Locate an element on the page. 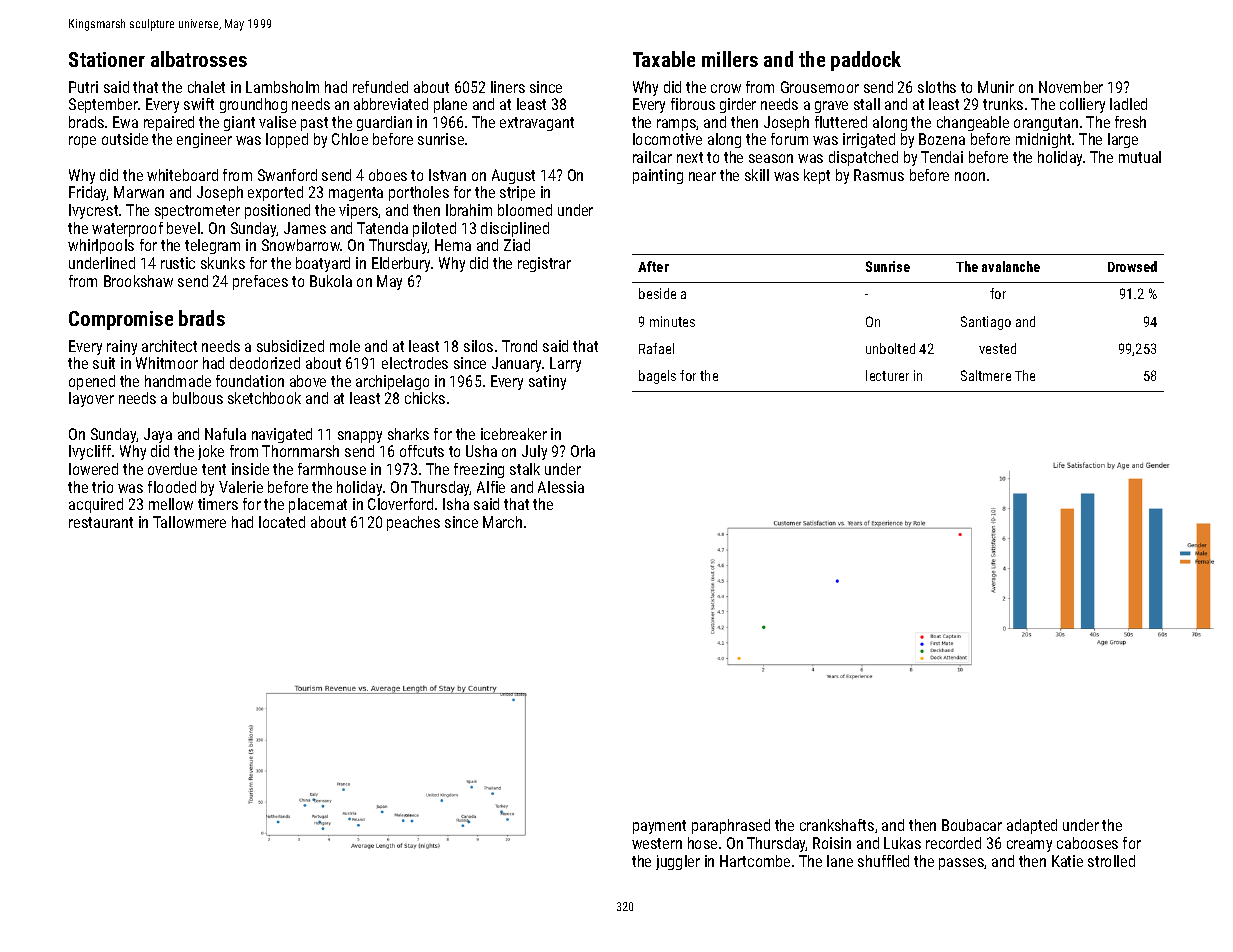 The width and height of the page is (1233, 952). Isha is located at coordinates (456, 504).
